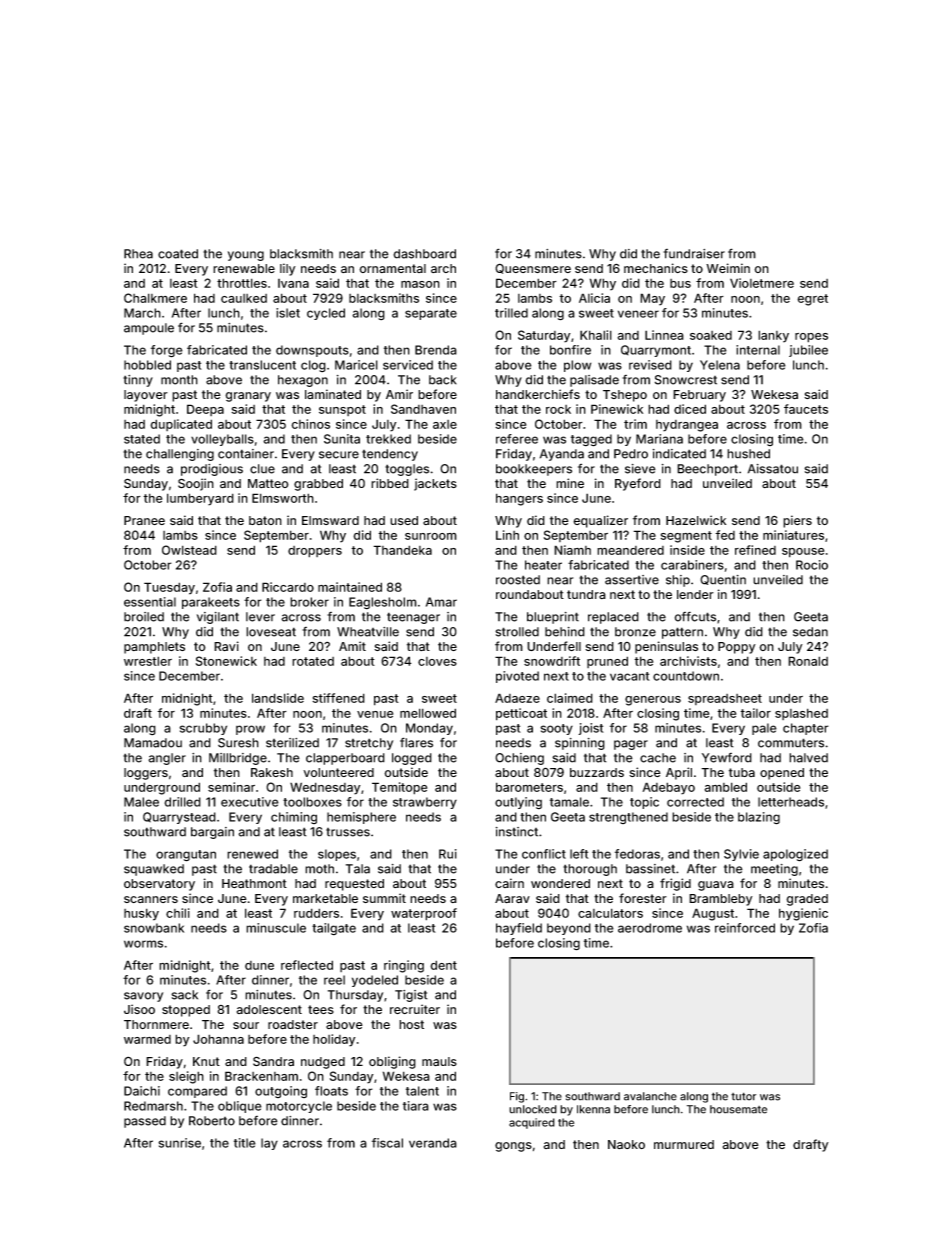  I want to click on sunrise, so click(179, 1143).
